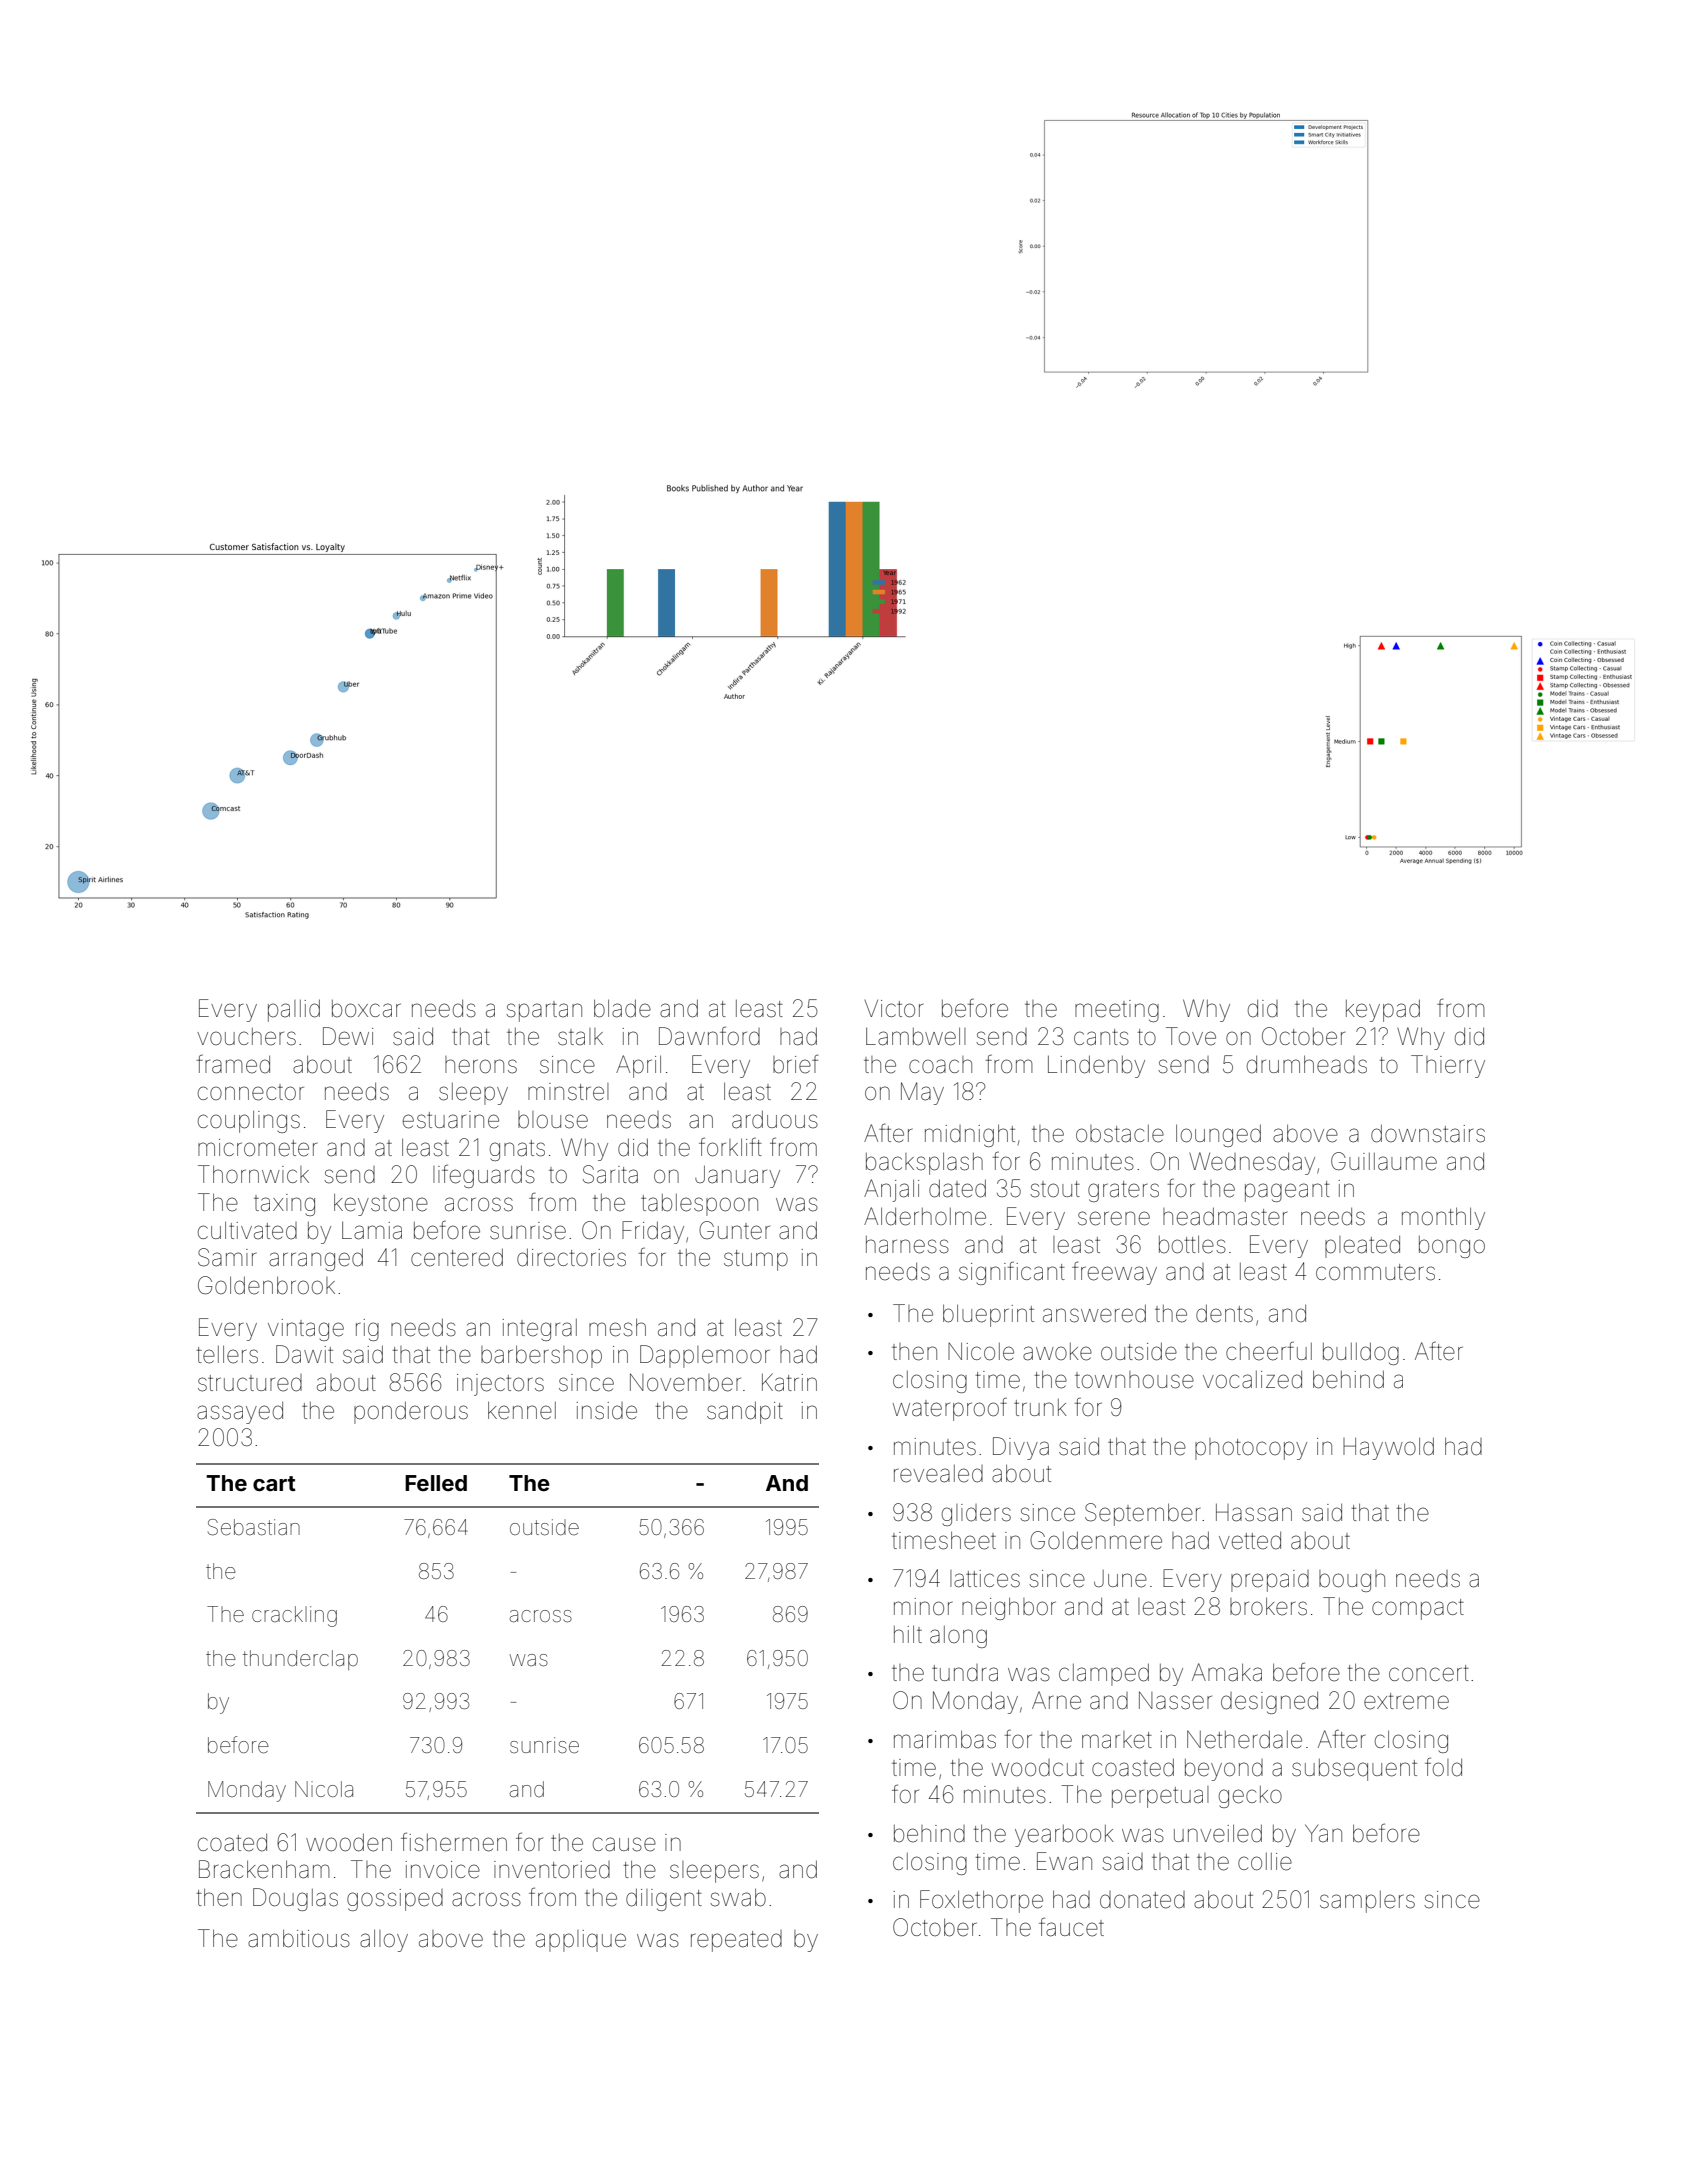 Image resolution: width=1683 pixels, height=2178 pixels. I want to click on Victor, so click(893, 1009).
